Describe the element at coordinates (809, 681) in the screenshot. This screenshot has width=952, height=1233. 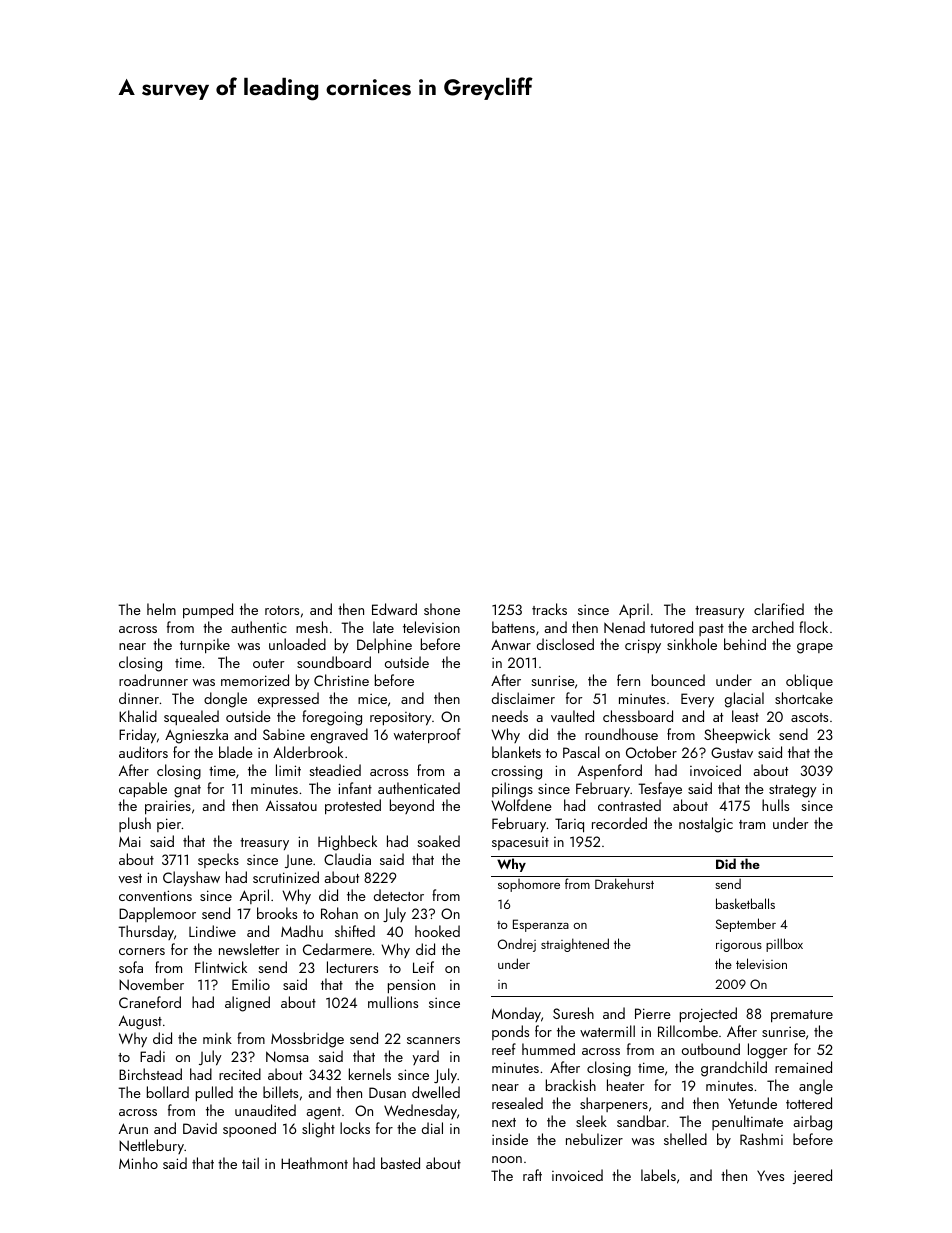
I see `oblique` at that location.
